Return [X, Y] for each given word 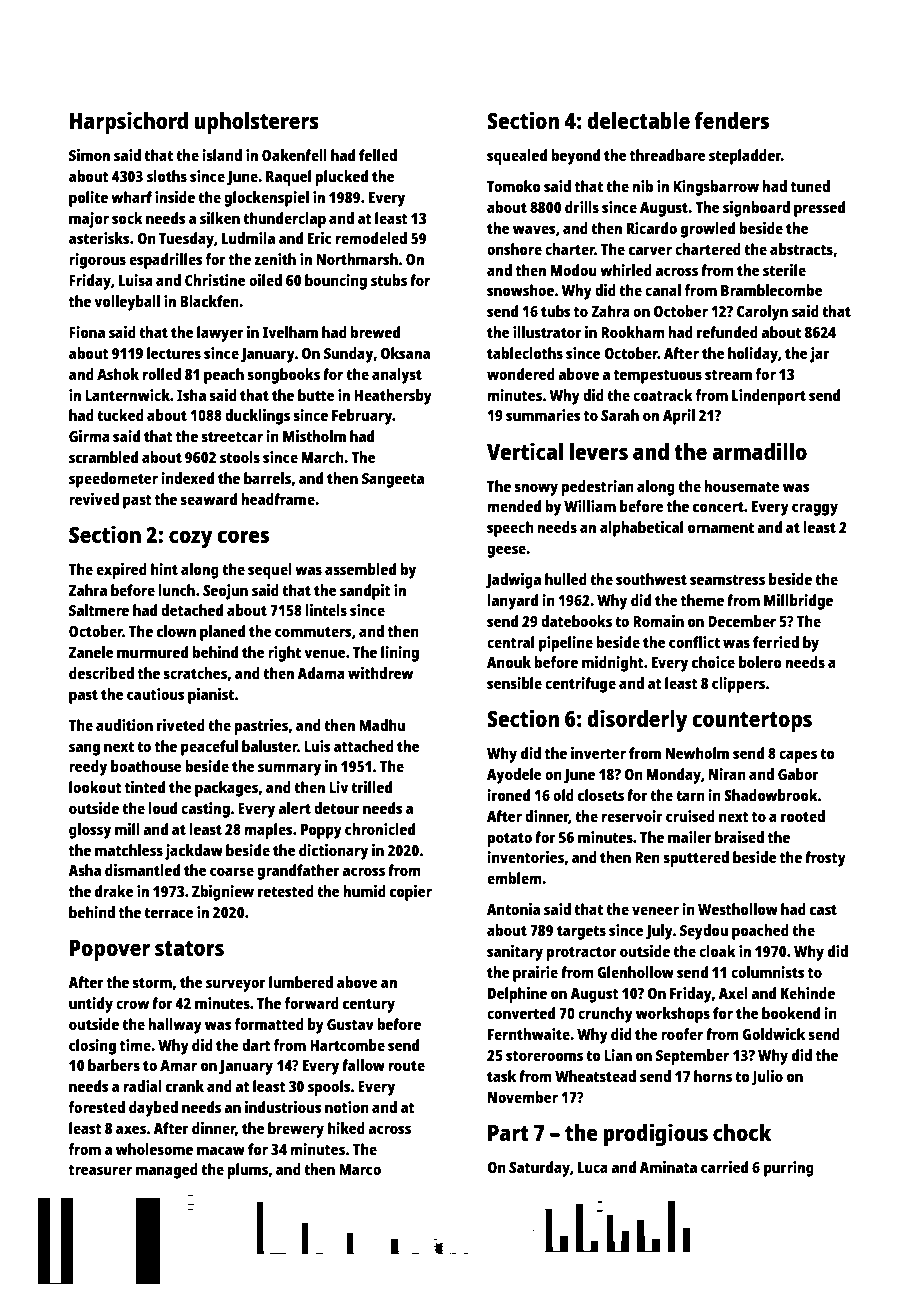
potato [510, 840]
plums [248, 1171]
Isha [191, 395]
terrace [169, 913]
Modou [574, 270]
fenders [732, 120]
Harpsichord [129, 123]
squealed [517, 157]
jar [820, 355]
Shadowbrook [771, 795]
